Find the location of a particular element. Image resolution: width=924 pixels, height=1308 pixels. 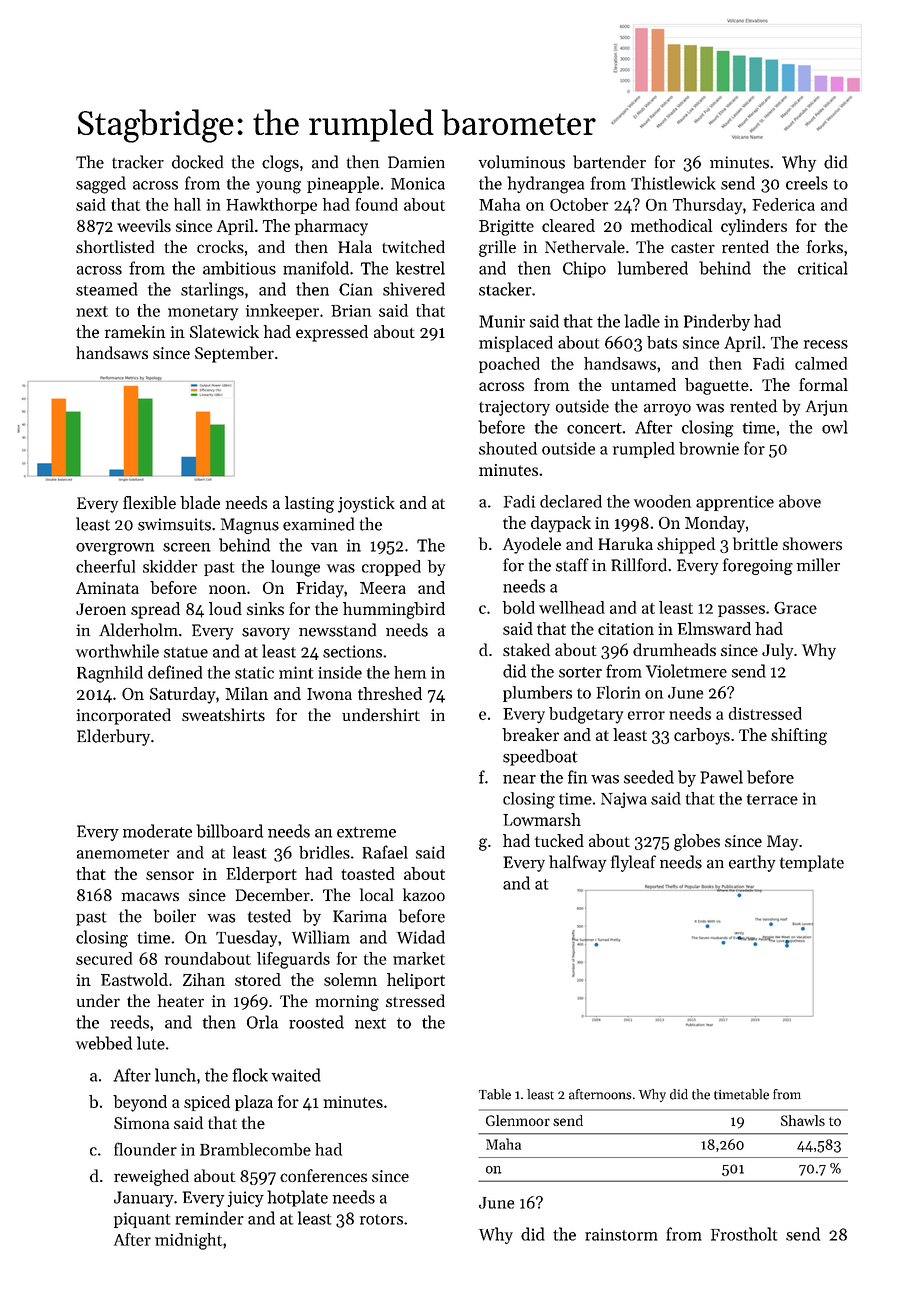

incorporated is located at coordinates (124, 716).
